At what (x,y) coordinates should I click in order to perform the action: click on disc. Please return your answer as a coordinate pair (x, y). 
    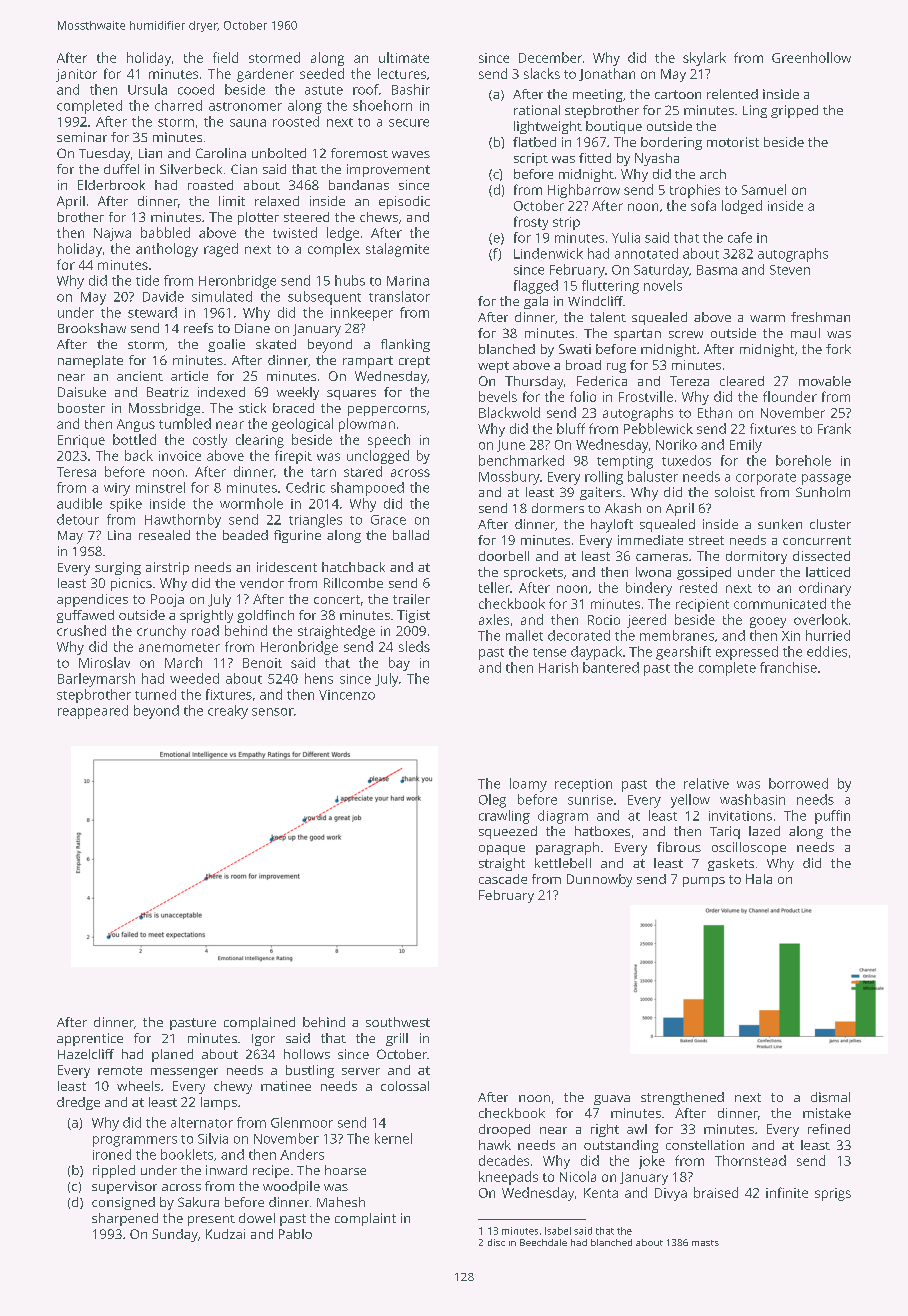
    Looking at the image, I should click on (496, 1242).
